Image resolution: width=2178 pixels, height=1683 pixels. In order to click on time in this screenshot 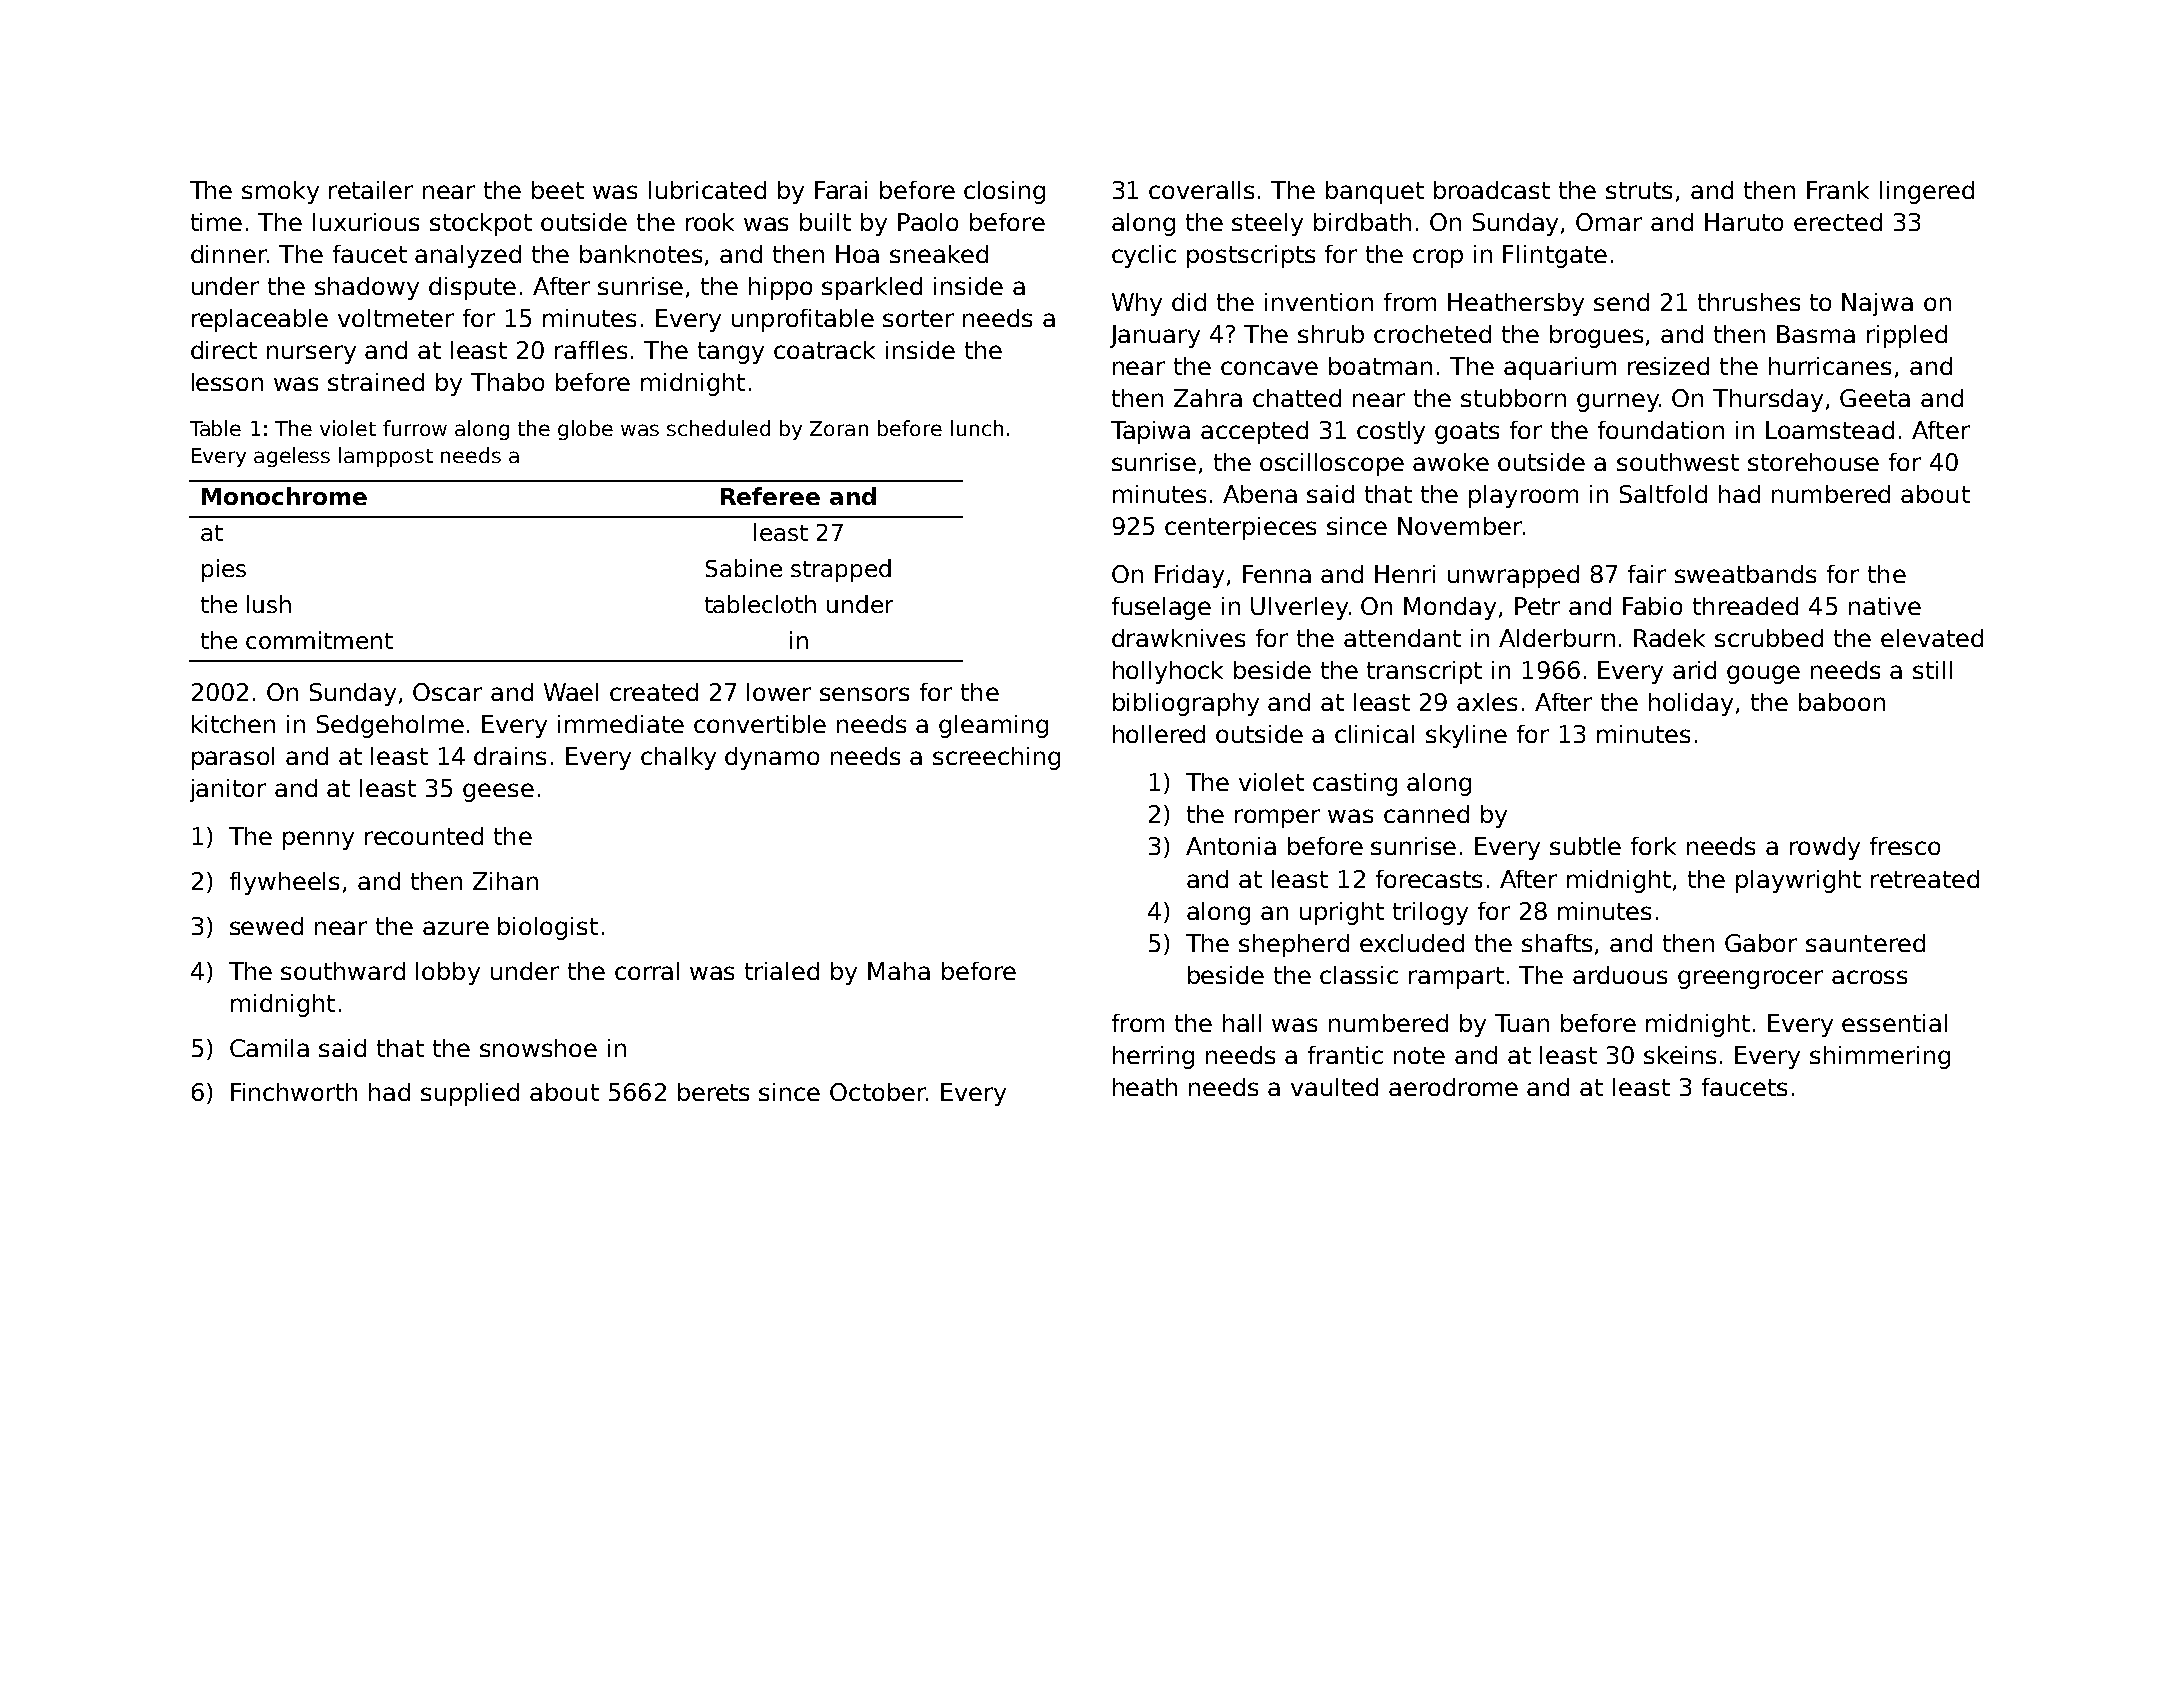, I will do `click(216, 222)`.
